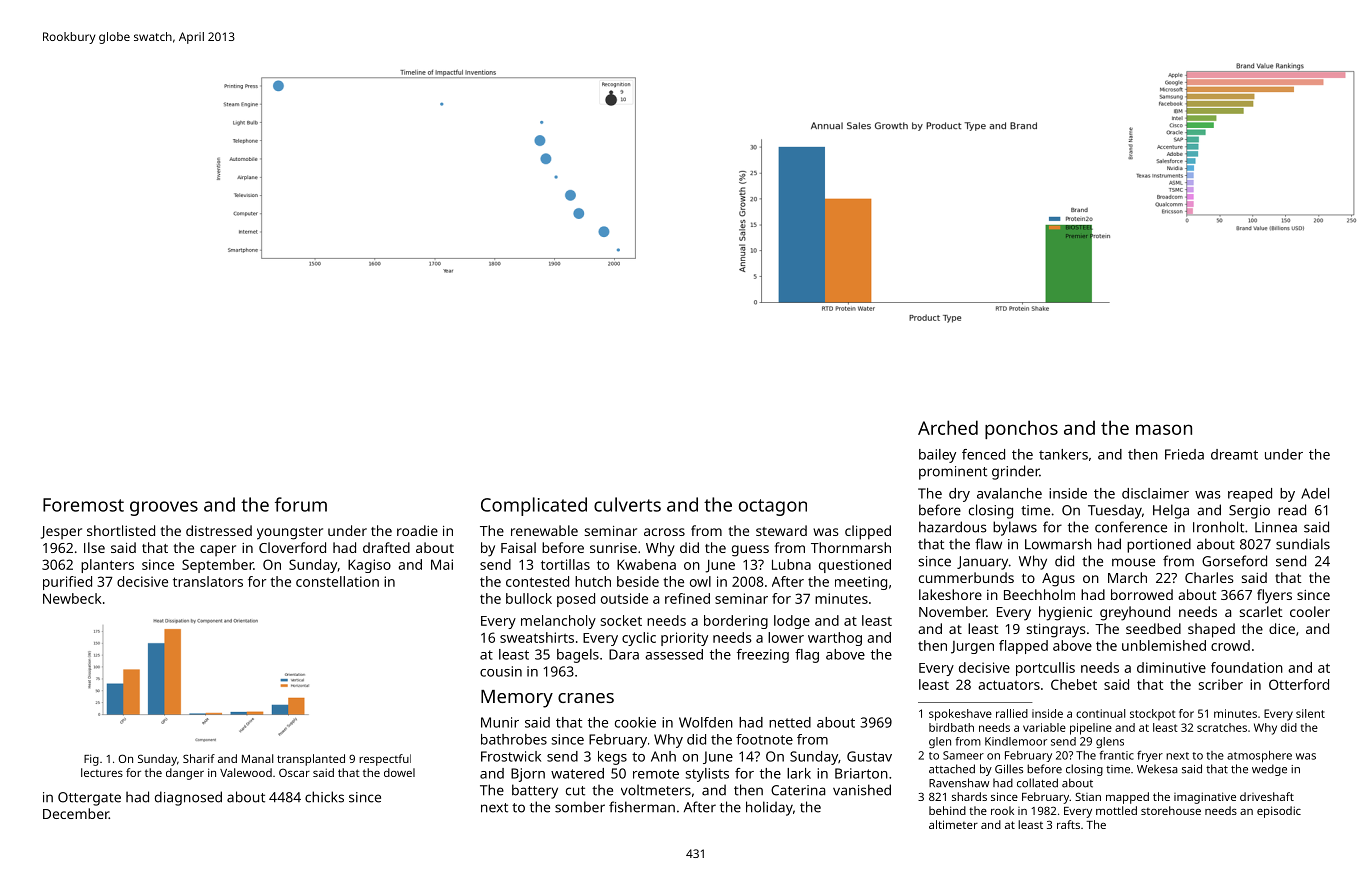  What do you see at coordinates (72, 598) in the image?
I see `Newbeck` at bounding box center [72, 598].
